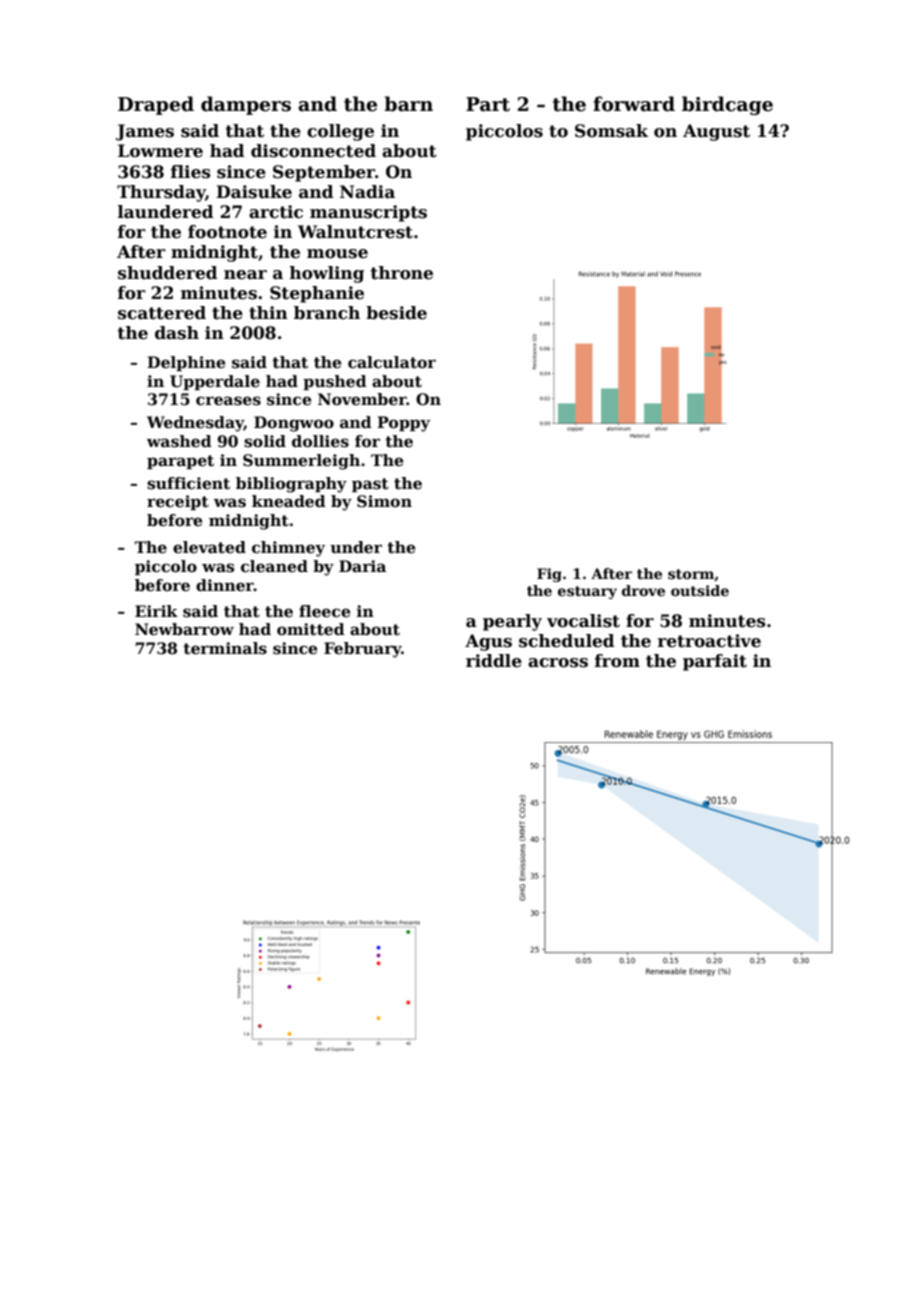 The height and width of the screenshot is (1316, 908). I want to click on birdcage, so click(727, 105).
